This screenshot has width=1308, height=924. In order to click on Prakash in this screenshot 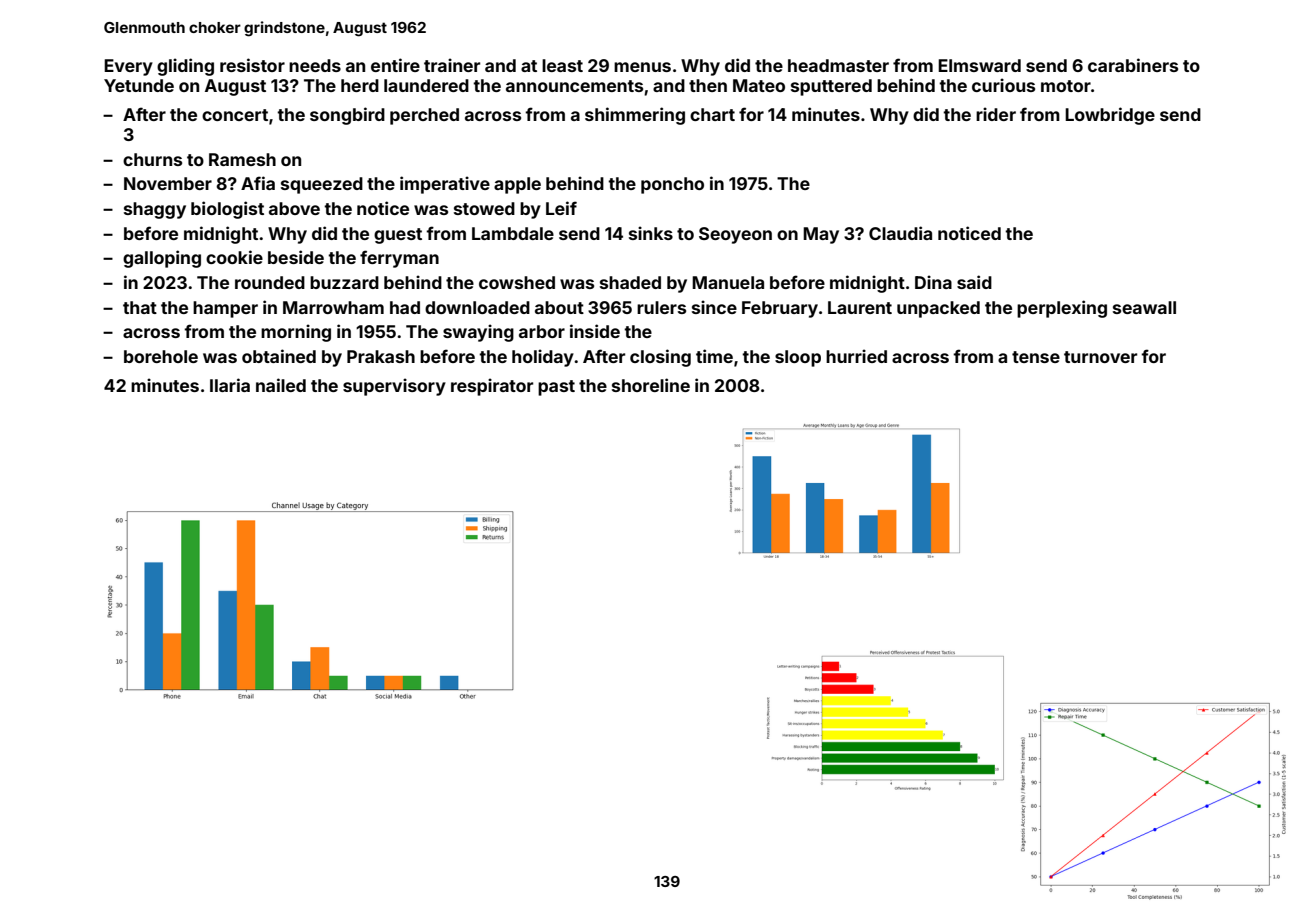, I will do `click(381, 356)`.
